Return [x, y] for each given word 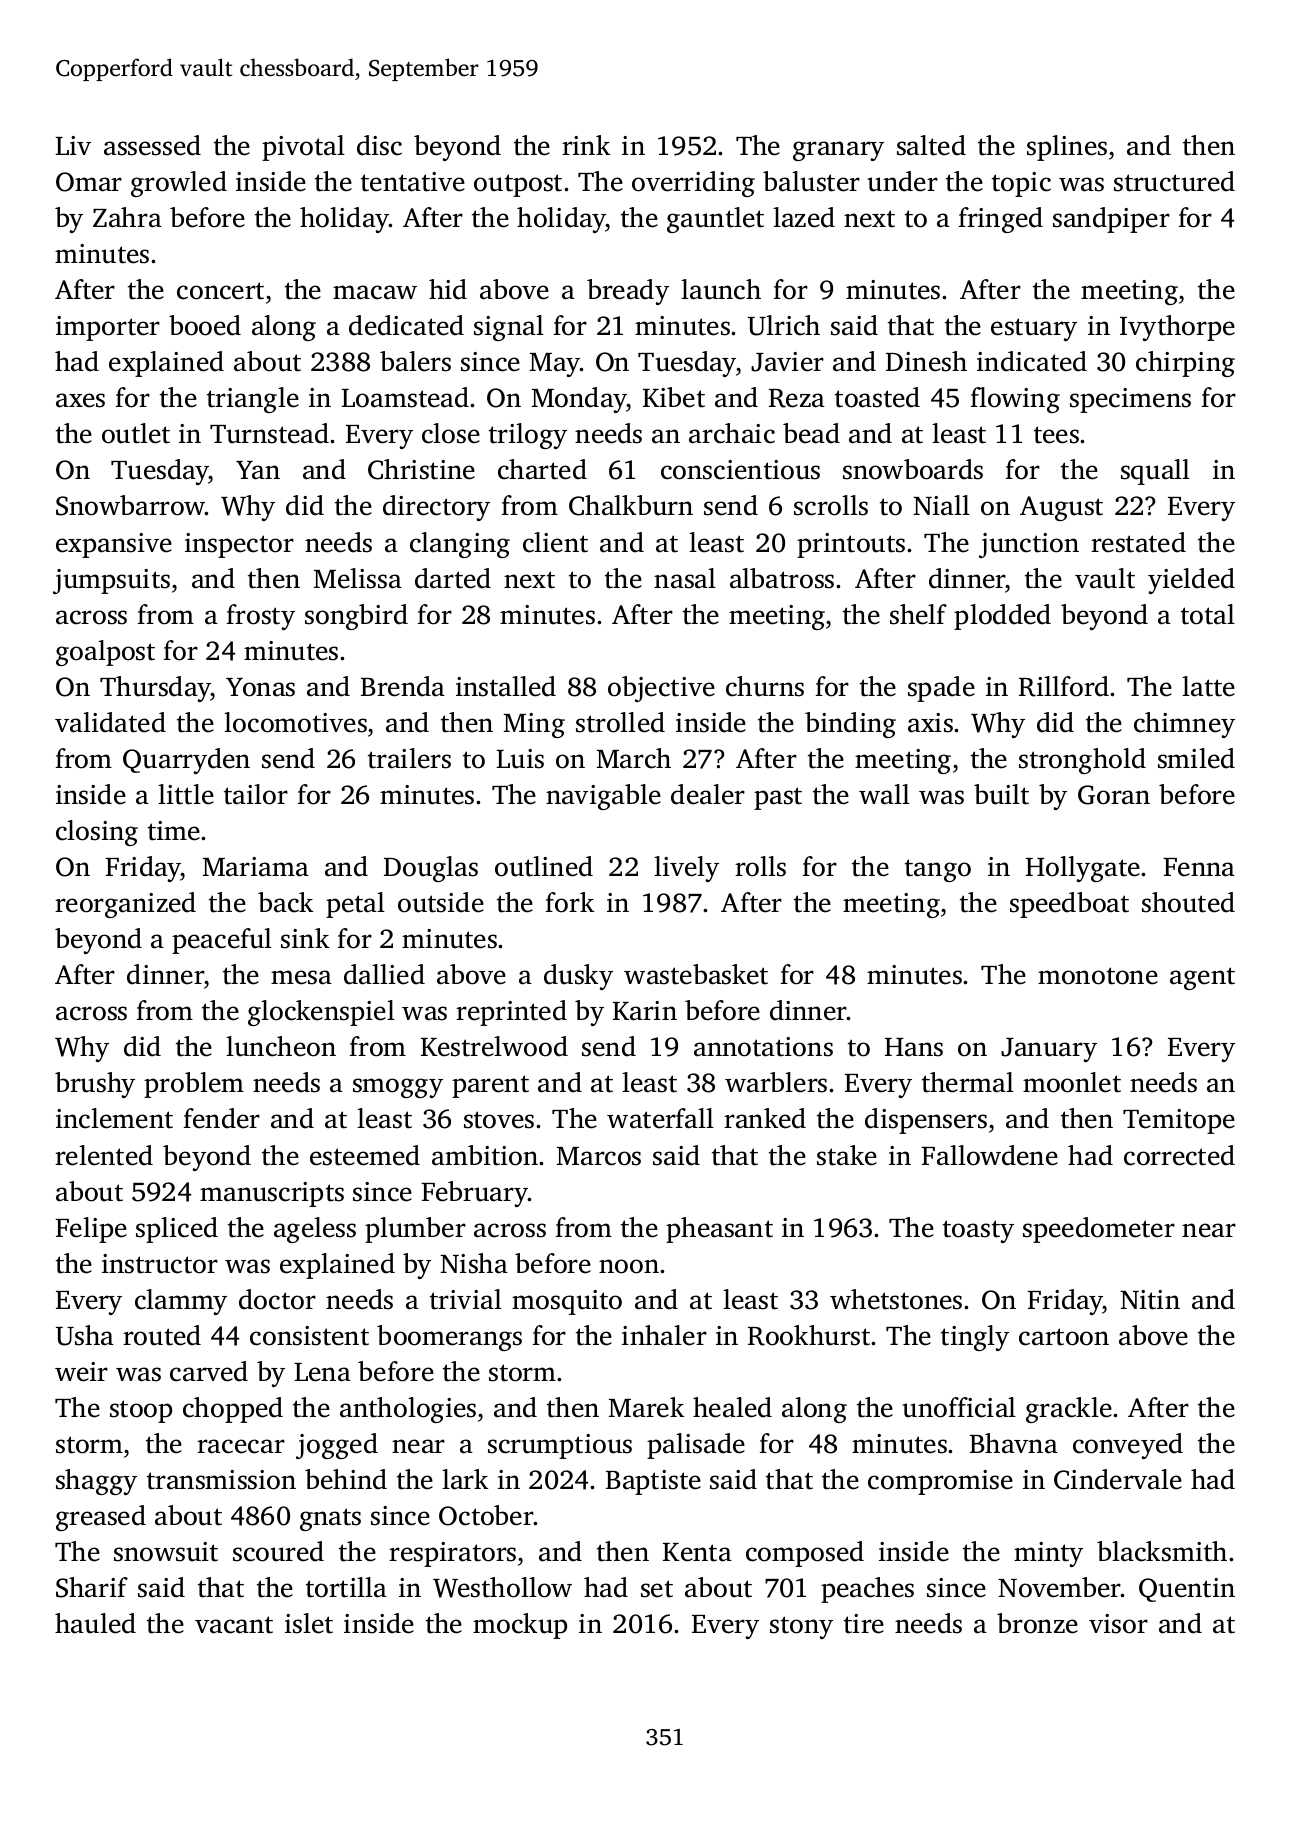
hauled [95, 1623]
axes [80, 400]
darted [453, 578]
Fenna [1199, 867]
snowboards [913, 469]
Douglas [431, 869]
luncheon [281, 1046]
